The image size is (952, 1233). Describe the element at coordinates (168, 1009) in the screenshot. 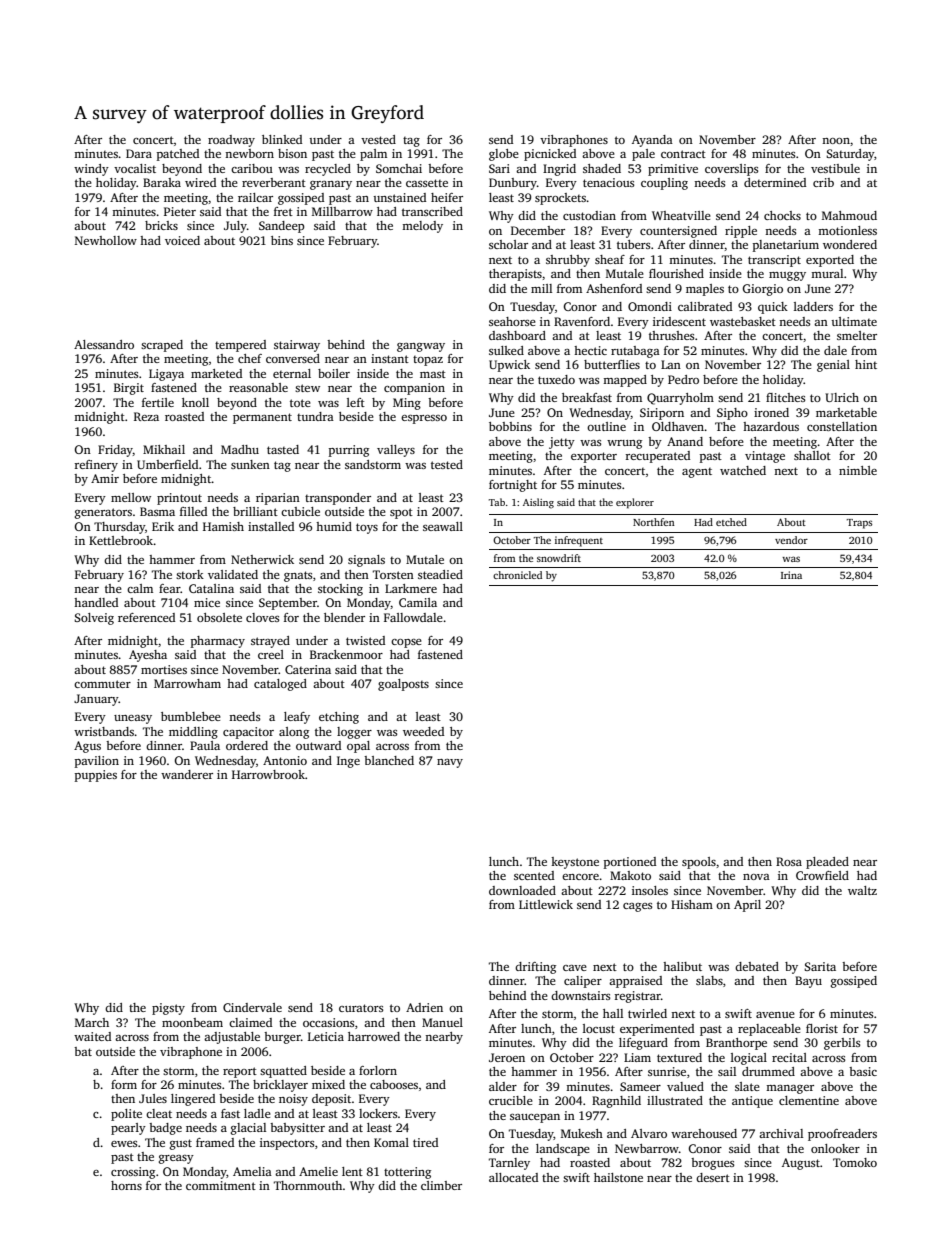

I see `pigsty` at that location.
